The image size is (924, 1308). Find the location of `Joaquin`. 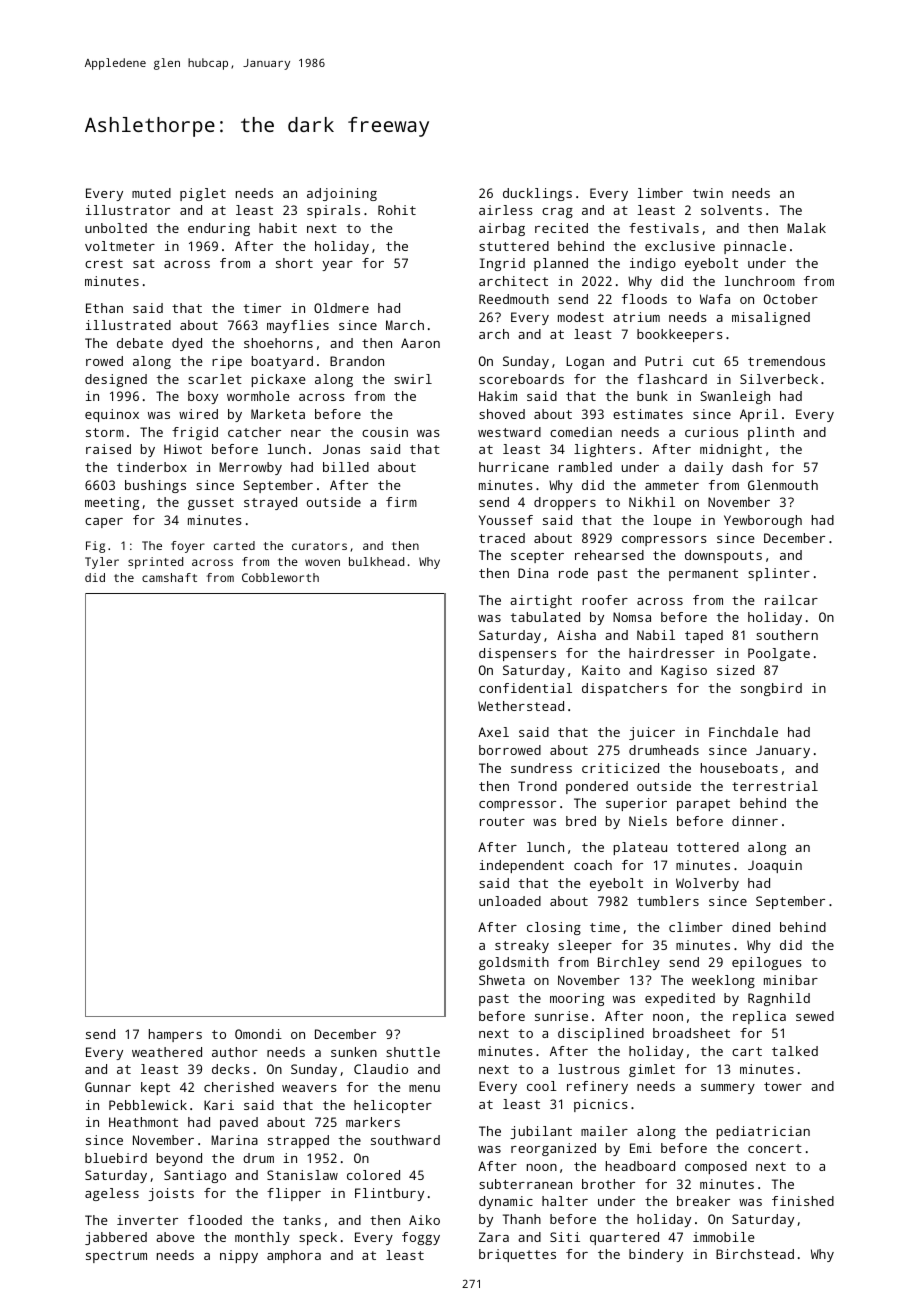

Joaquin is located at coordinates (775, 866).
